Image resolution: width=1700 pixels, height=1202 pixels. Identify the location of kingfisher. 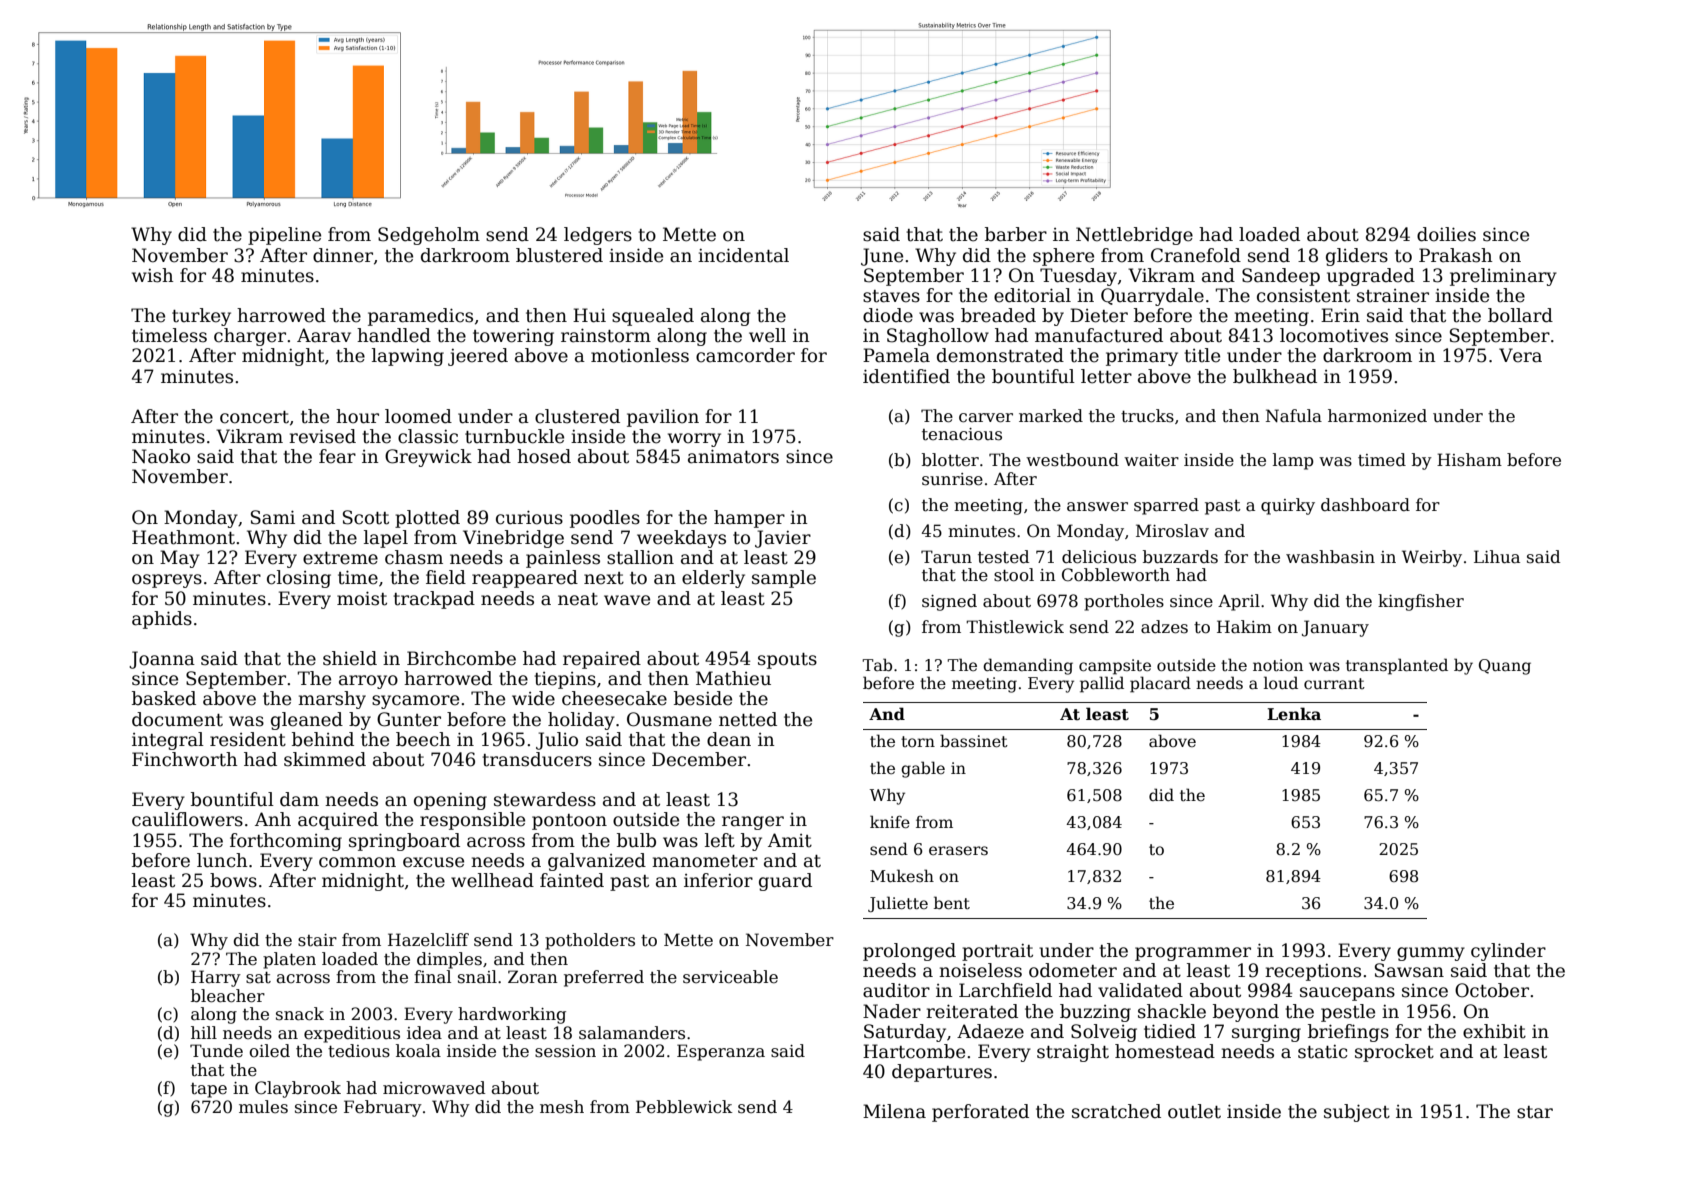
(1421, 602).
